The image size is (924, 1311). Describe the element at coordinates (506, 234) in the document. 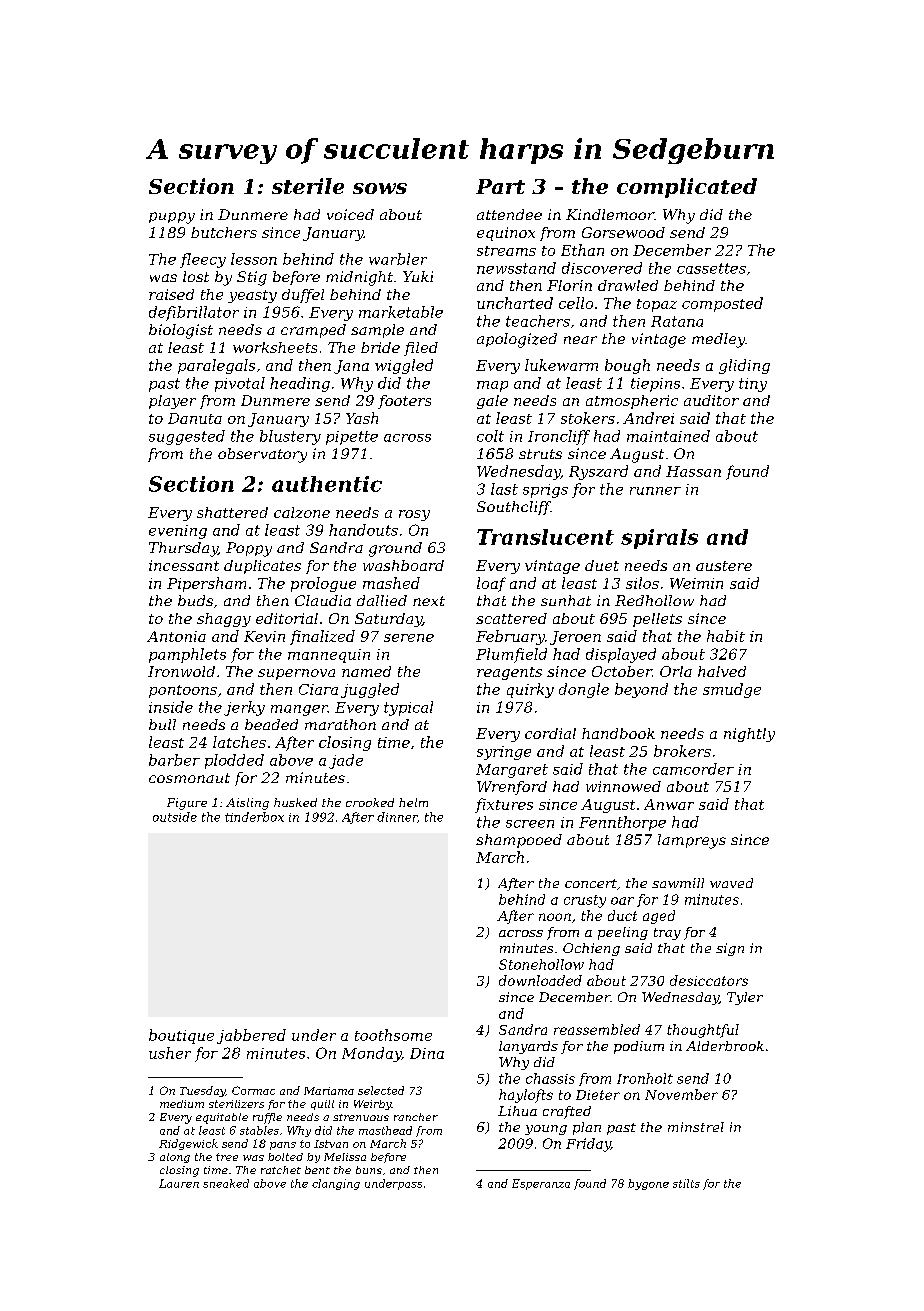

I see `equinox` at that location.
